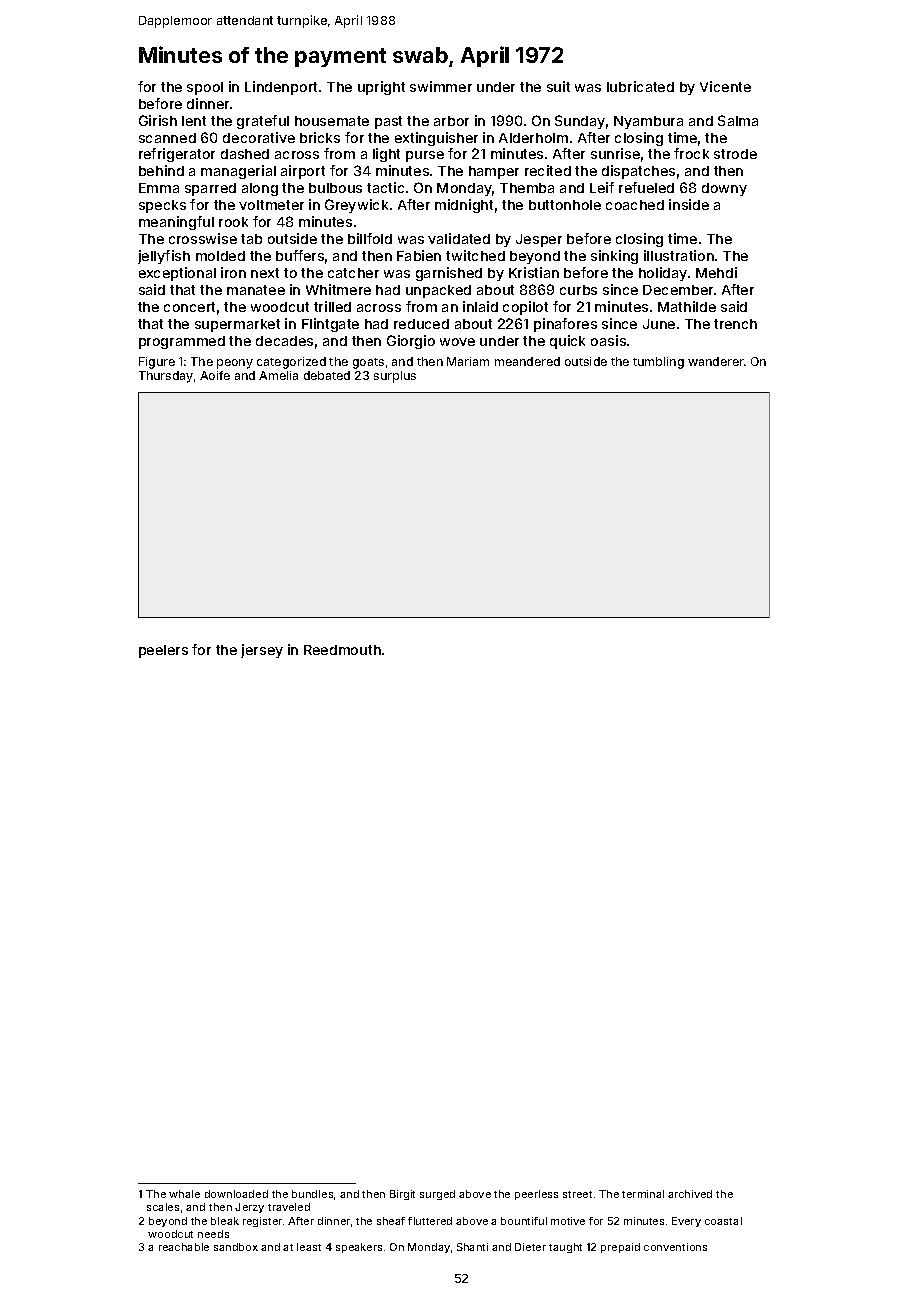 The width and height of the page is (908, 1316). What do you see at coordinates (419, 255) in the page?
I see `Fabien` at bounding box center [419, 255].
